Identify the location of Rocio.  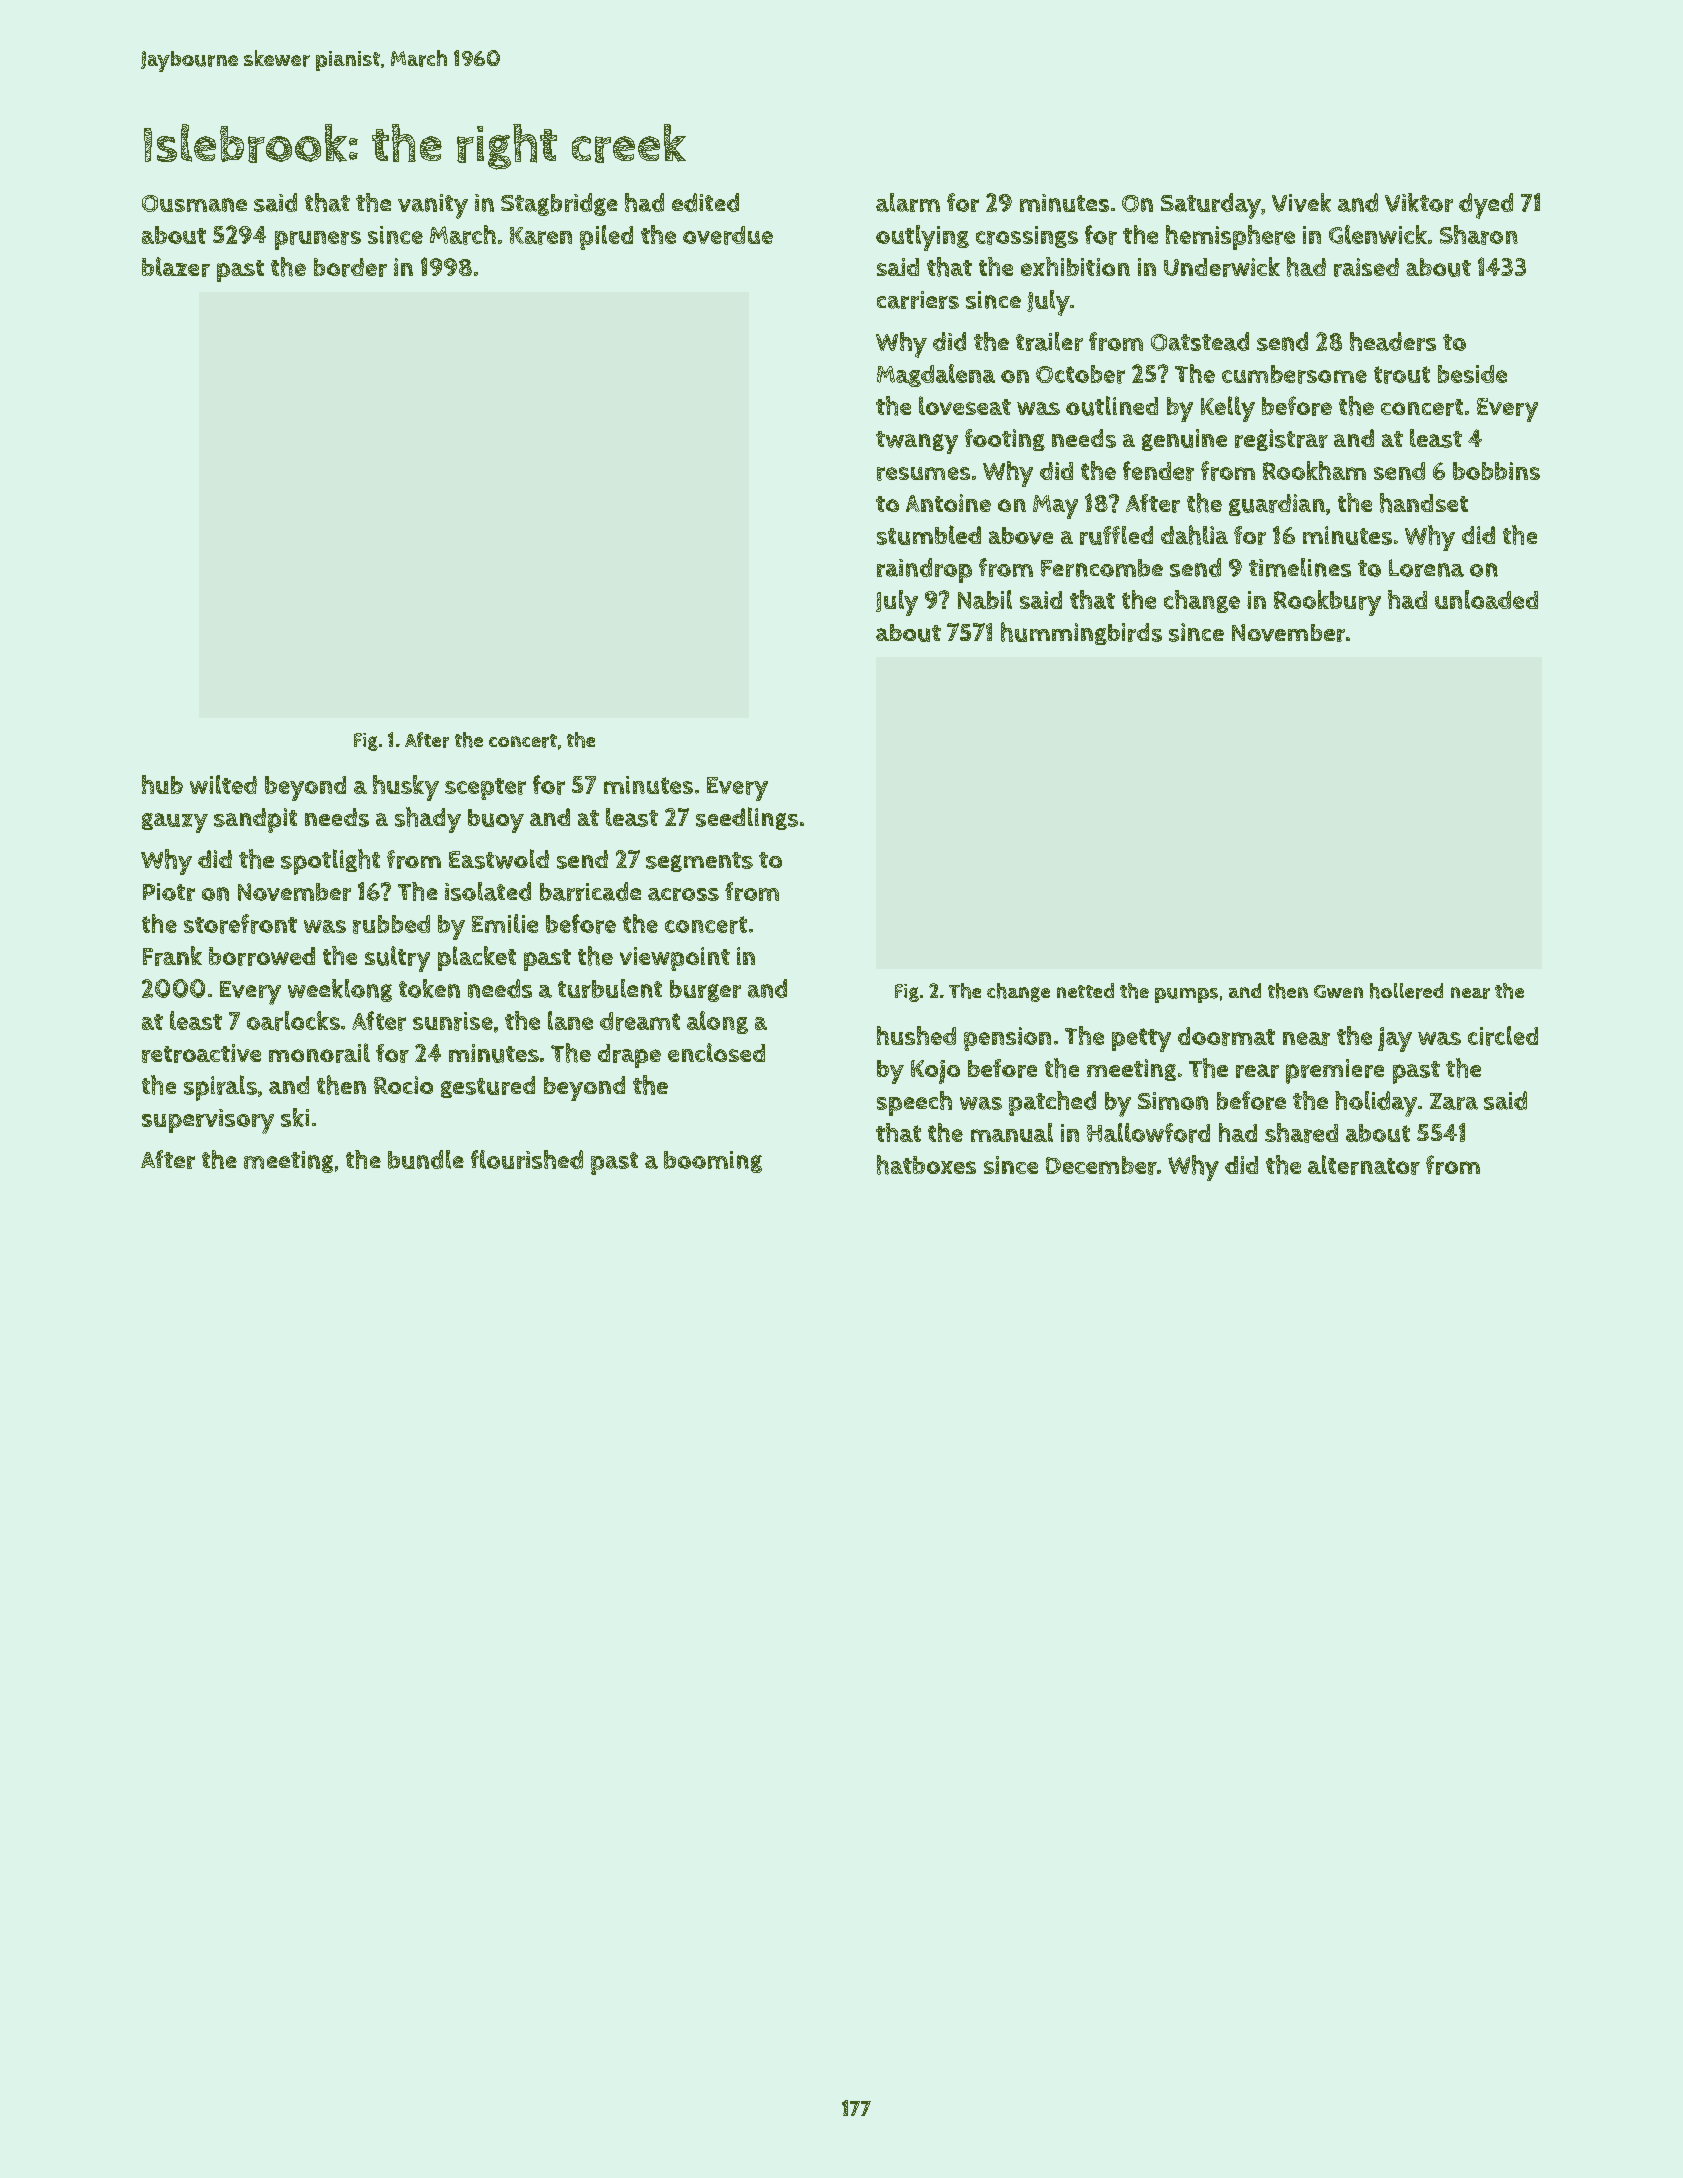
(403, 1085).
